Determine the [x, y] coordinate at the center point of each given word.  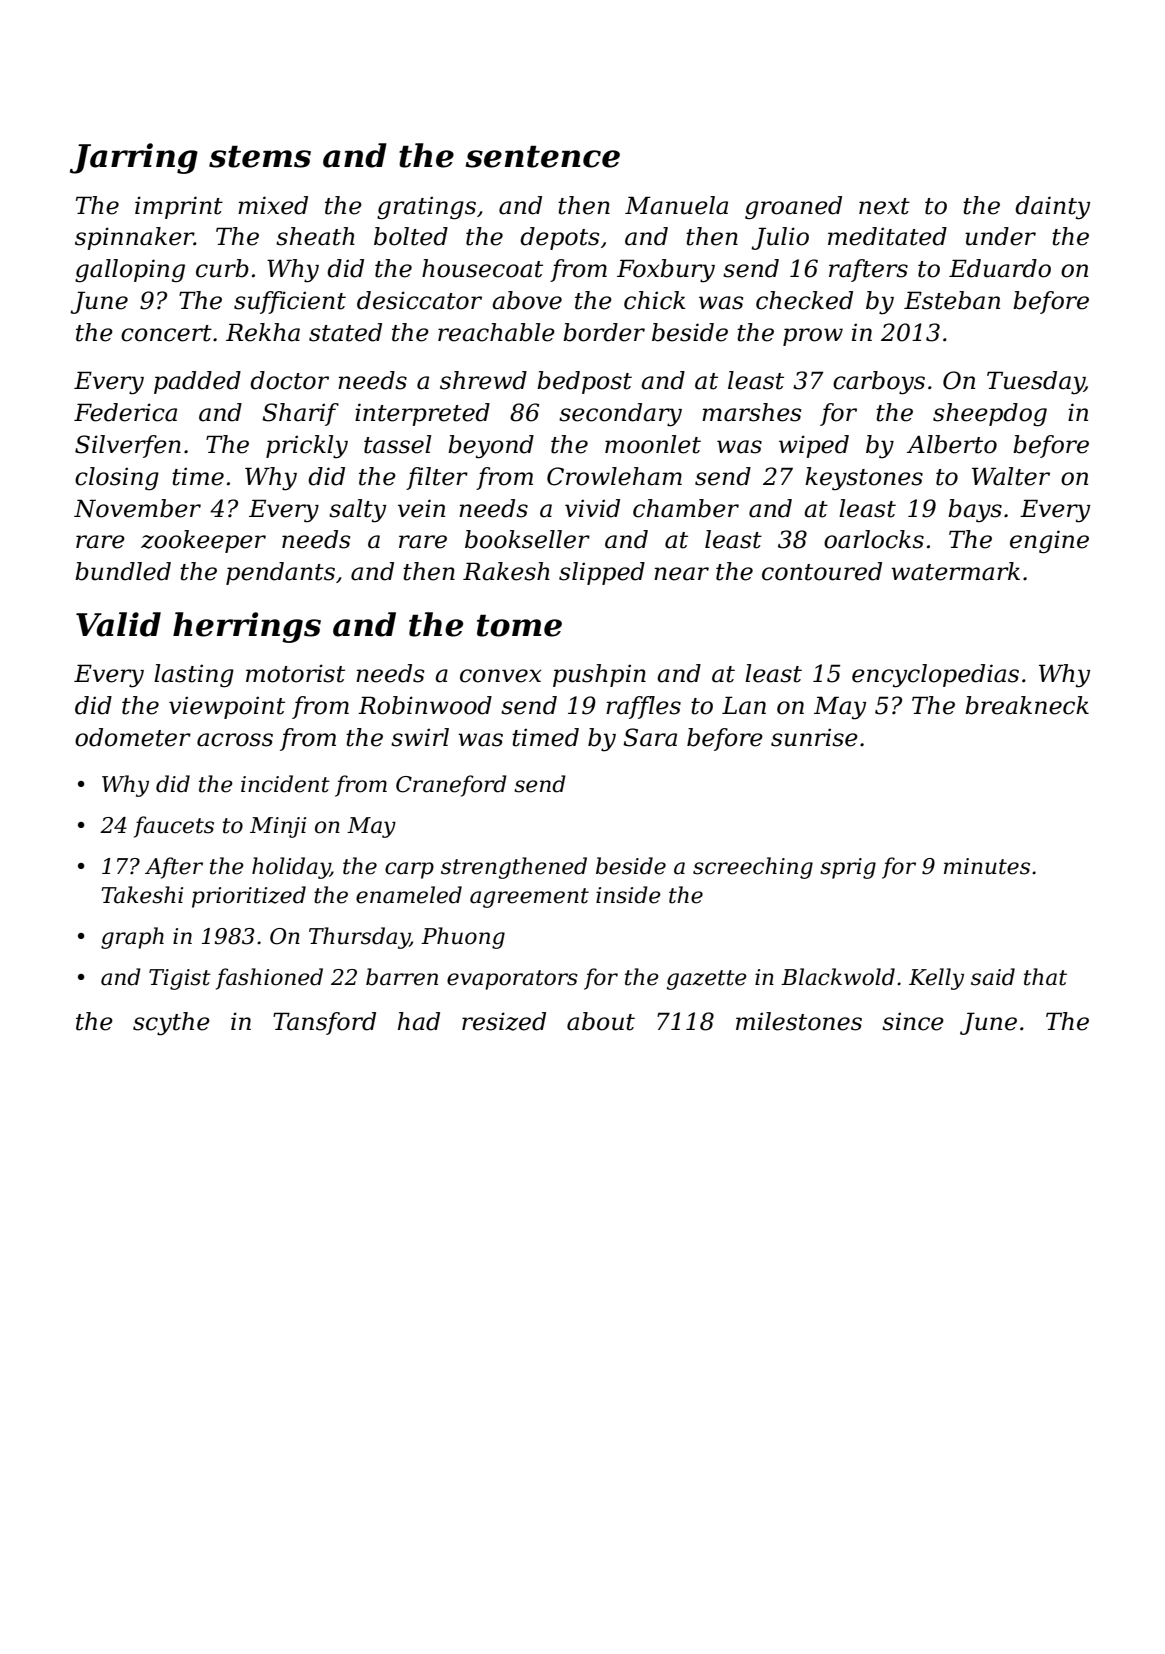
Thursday [359, 938]
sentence [542, 157]
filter [437, 478]
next [884, 206]
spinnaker [134, 238]
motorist [295, 673]
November [137, 508]
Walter [1011, 476]
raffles [643, 707]
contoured [822, 571]
